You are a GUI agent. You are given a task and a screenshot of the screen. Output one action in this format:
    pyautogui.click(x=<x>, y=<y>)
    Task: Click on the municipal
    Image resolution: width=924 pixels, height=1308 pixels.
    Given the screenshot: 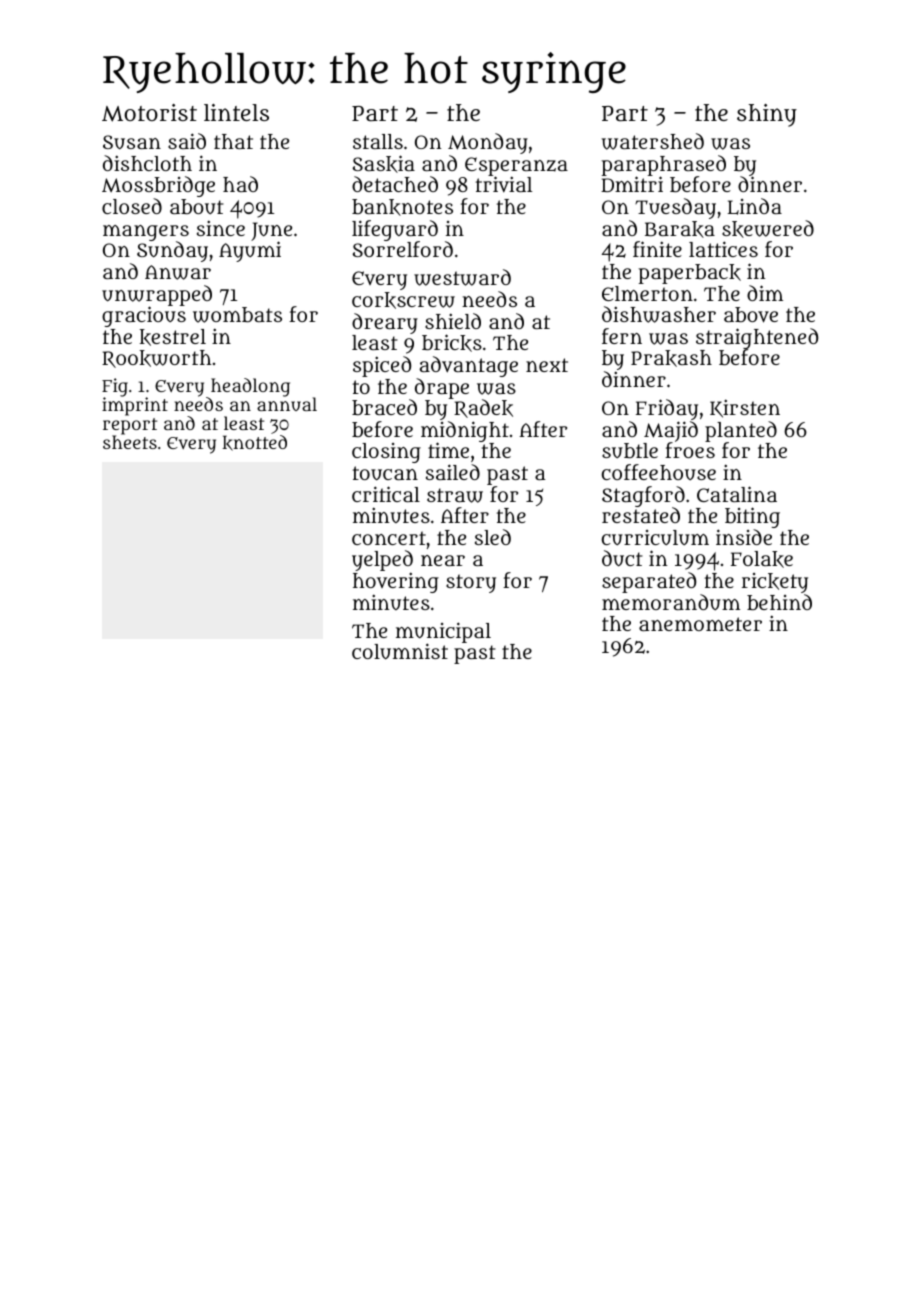 What is the action you would take?
    pyautogui.click(x=443, y=633)
